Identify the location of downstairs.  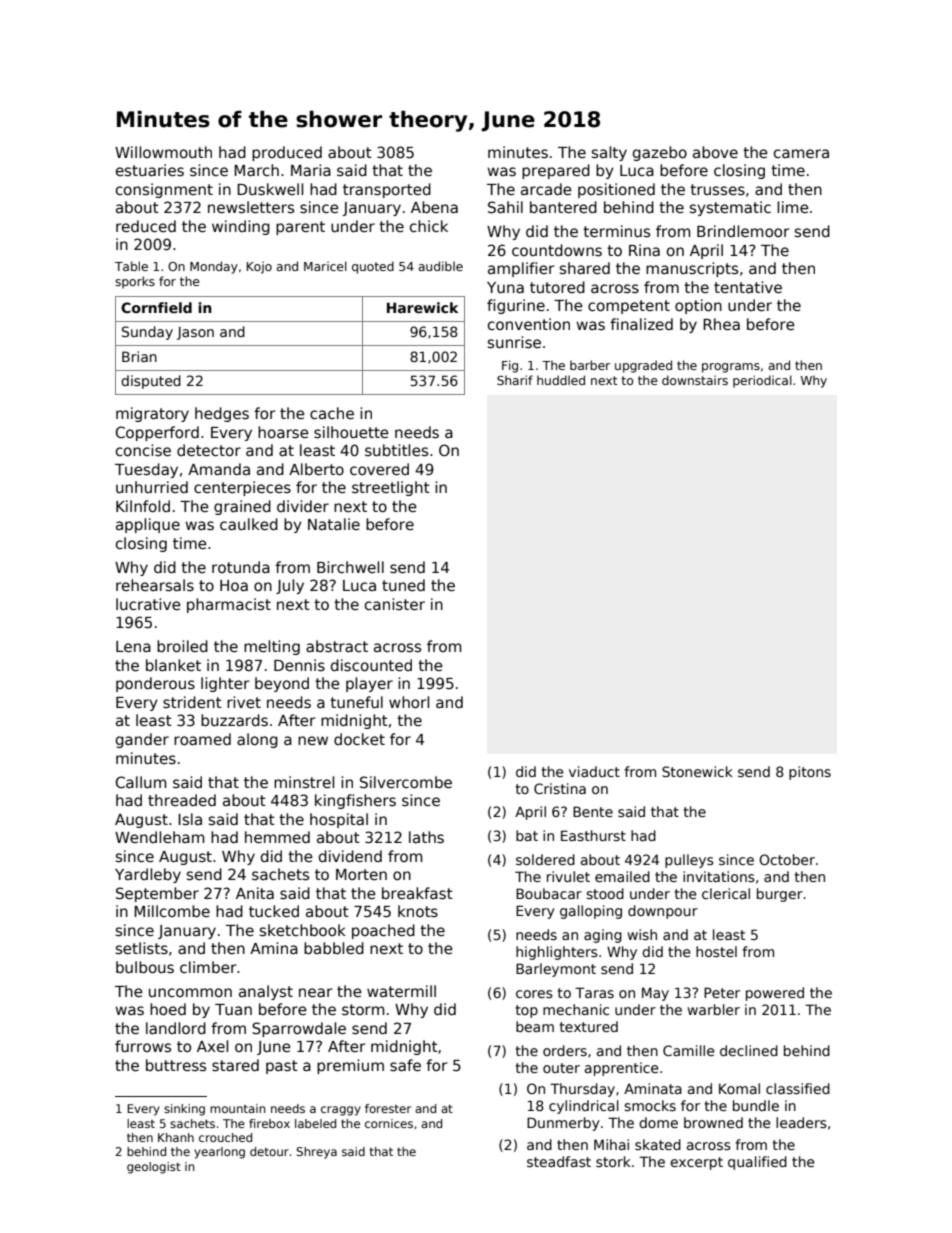
(695, 380).
